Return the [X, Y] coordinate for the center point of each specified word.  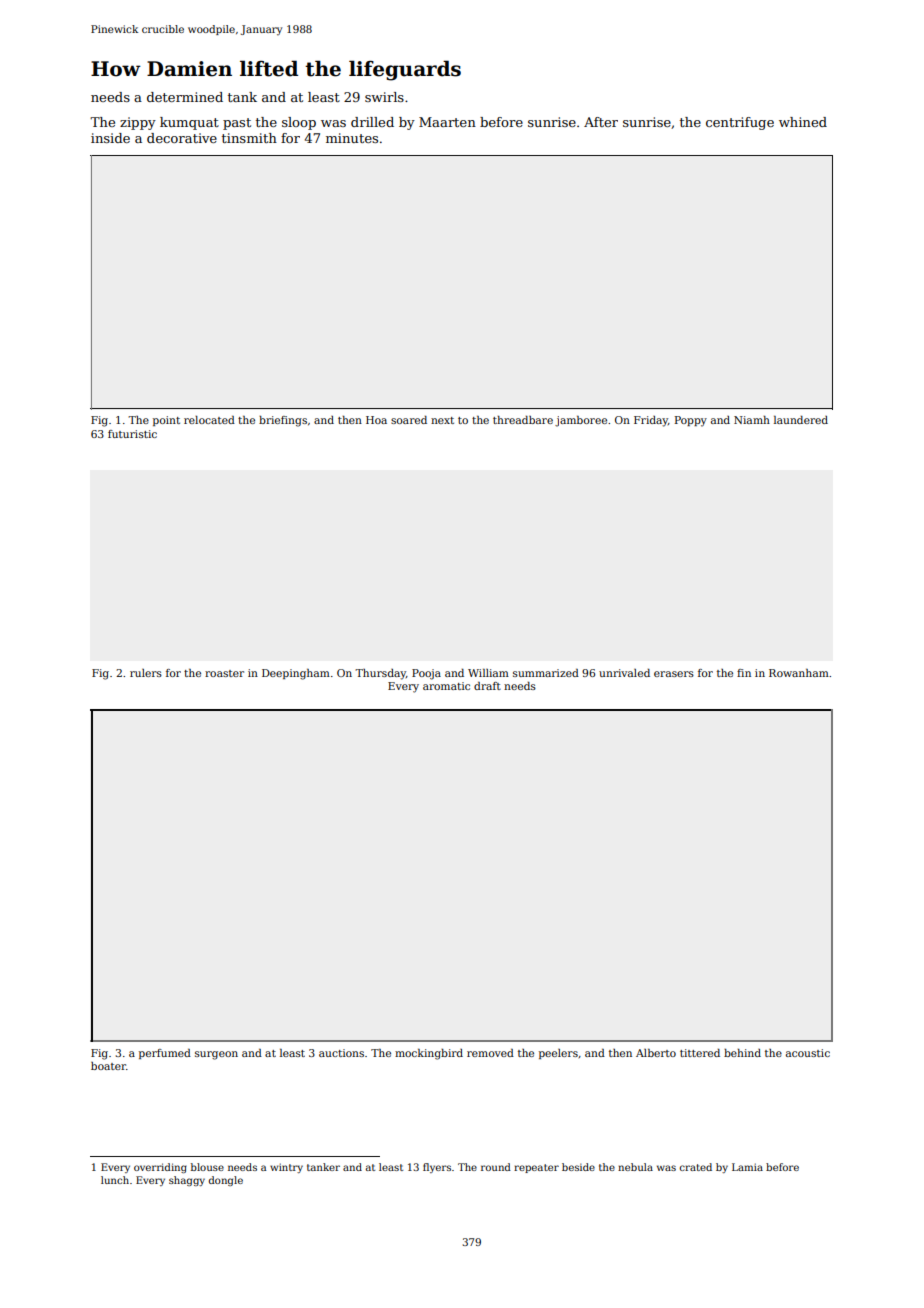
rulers [146, 673]
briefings [283, 421]
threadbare [523, 420]
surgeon [216, 1055]
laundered [801, 420]
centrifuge [740, 123]
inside [110, 138]
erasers [674, 674]
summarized [546, 673]
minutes [352, 138]
